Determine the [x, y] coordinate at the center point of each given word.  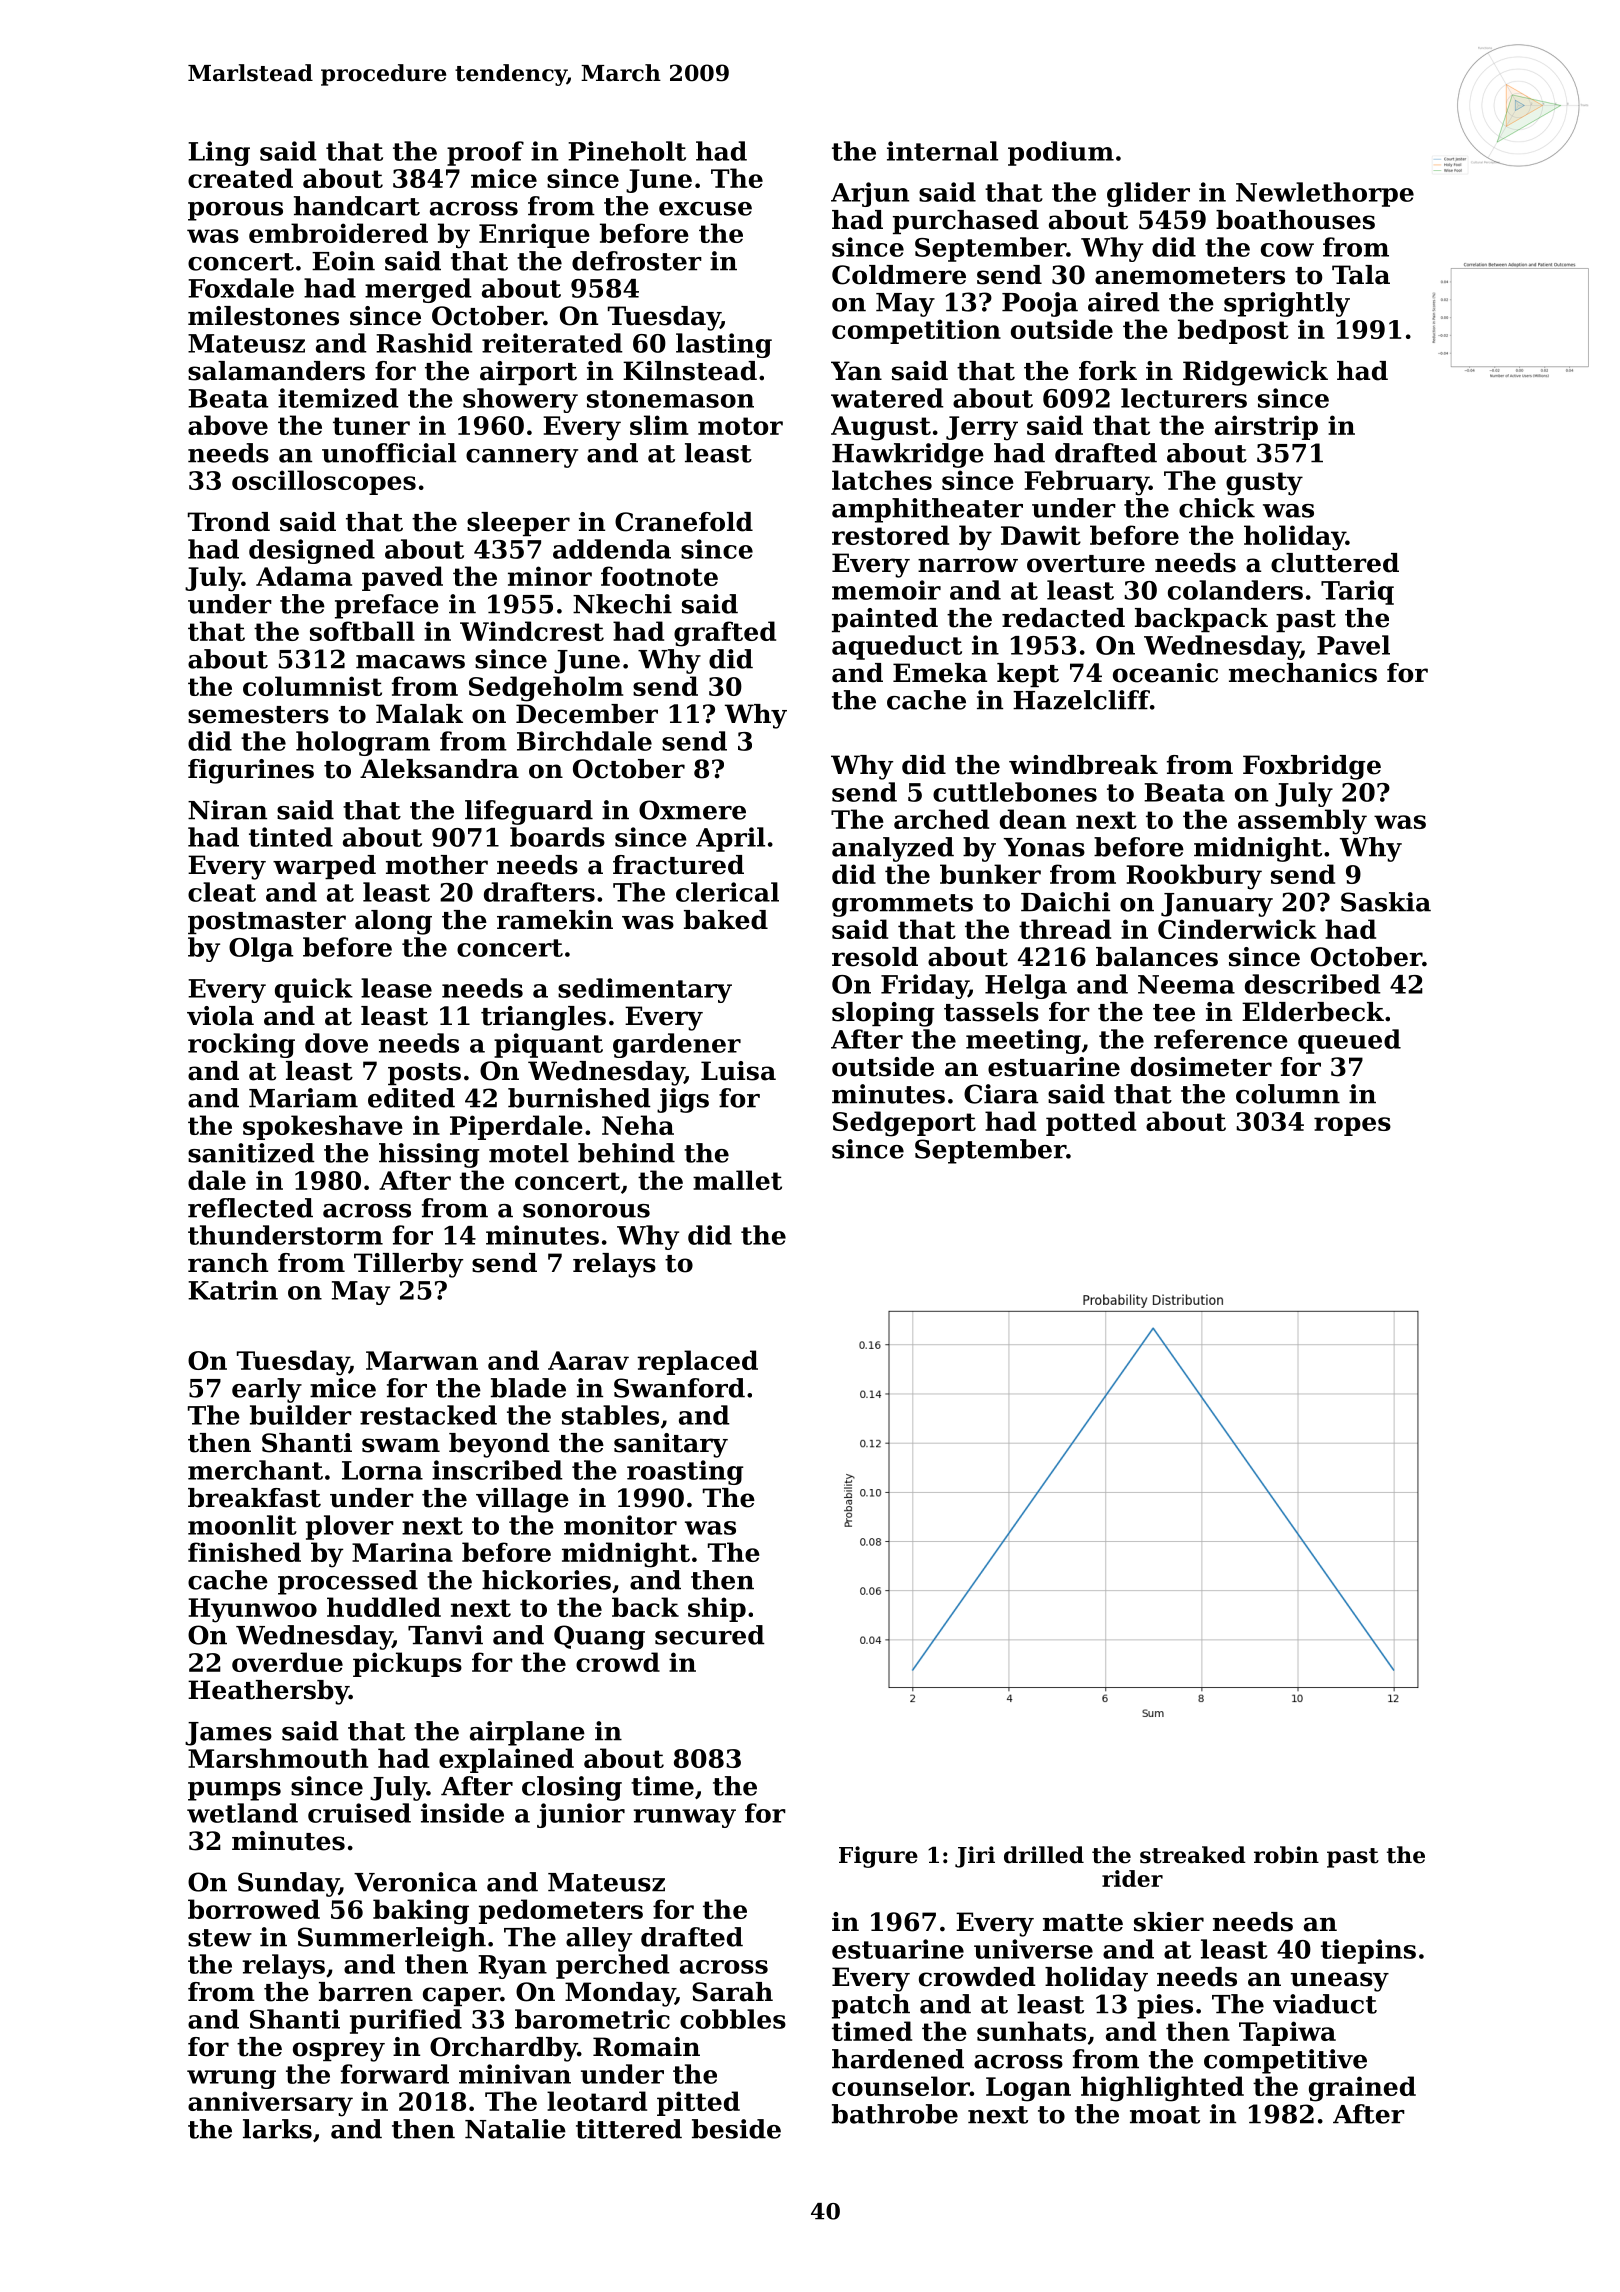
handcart [357, 206]
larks [277, 2129]
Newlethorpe [1325, 194]
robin [1286, 1855]
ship [717, 1609]
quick [314, 990]
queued [1349, 1041]
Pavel [1353, 645]
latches [882, 480]
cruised [359, 1813]
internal [942, 151]
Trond [229, 522]
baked [726, 920]
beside [736, 2129]
